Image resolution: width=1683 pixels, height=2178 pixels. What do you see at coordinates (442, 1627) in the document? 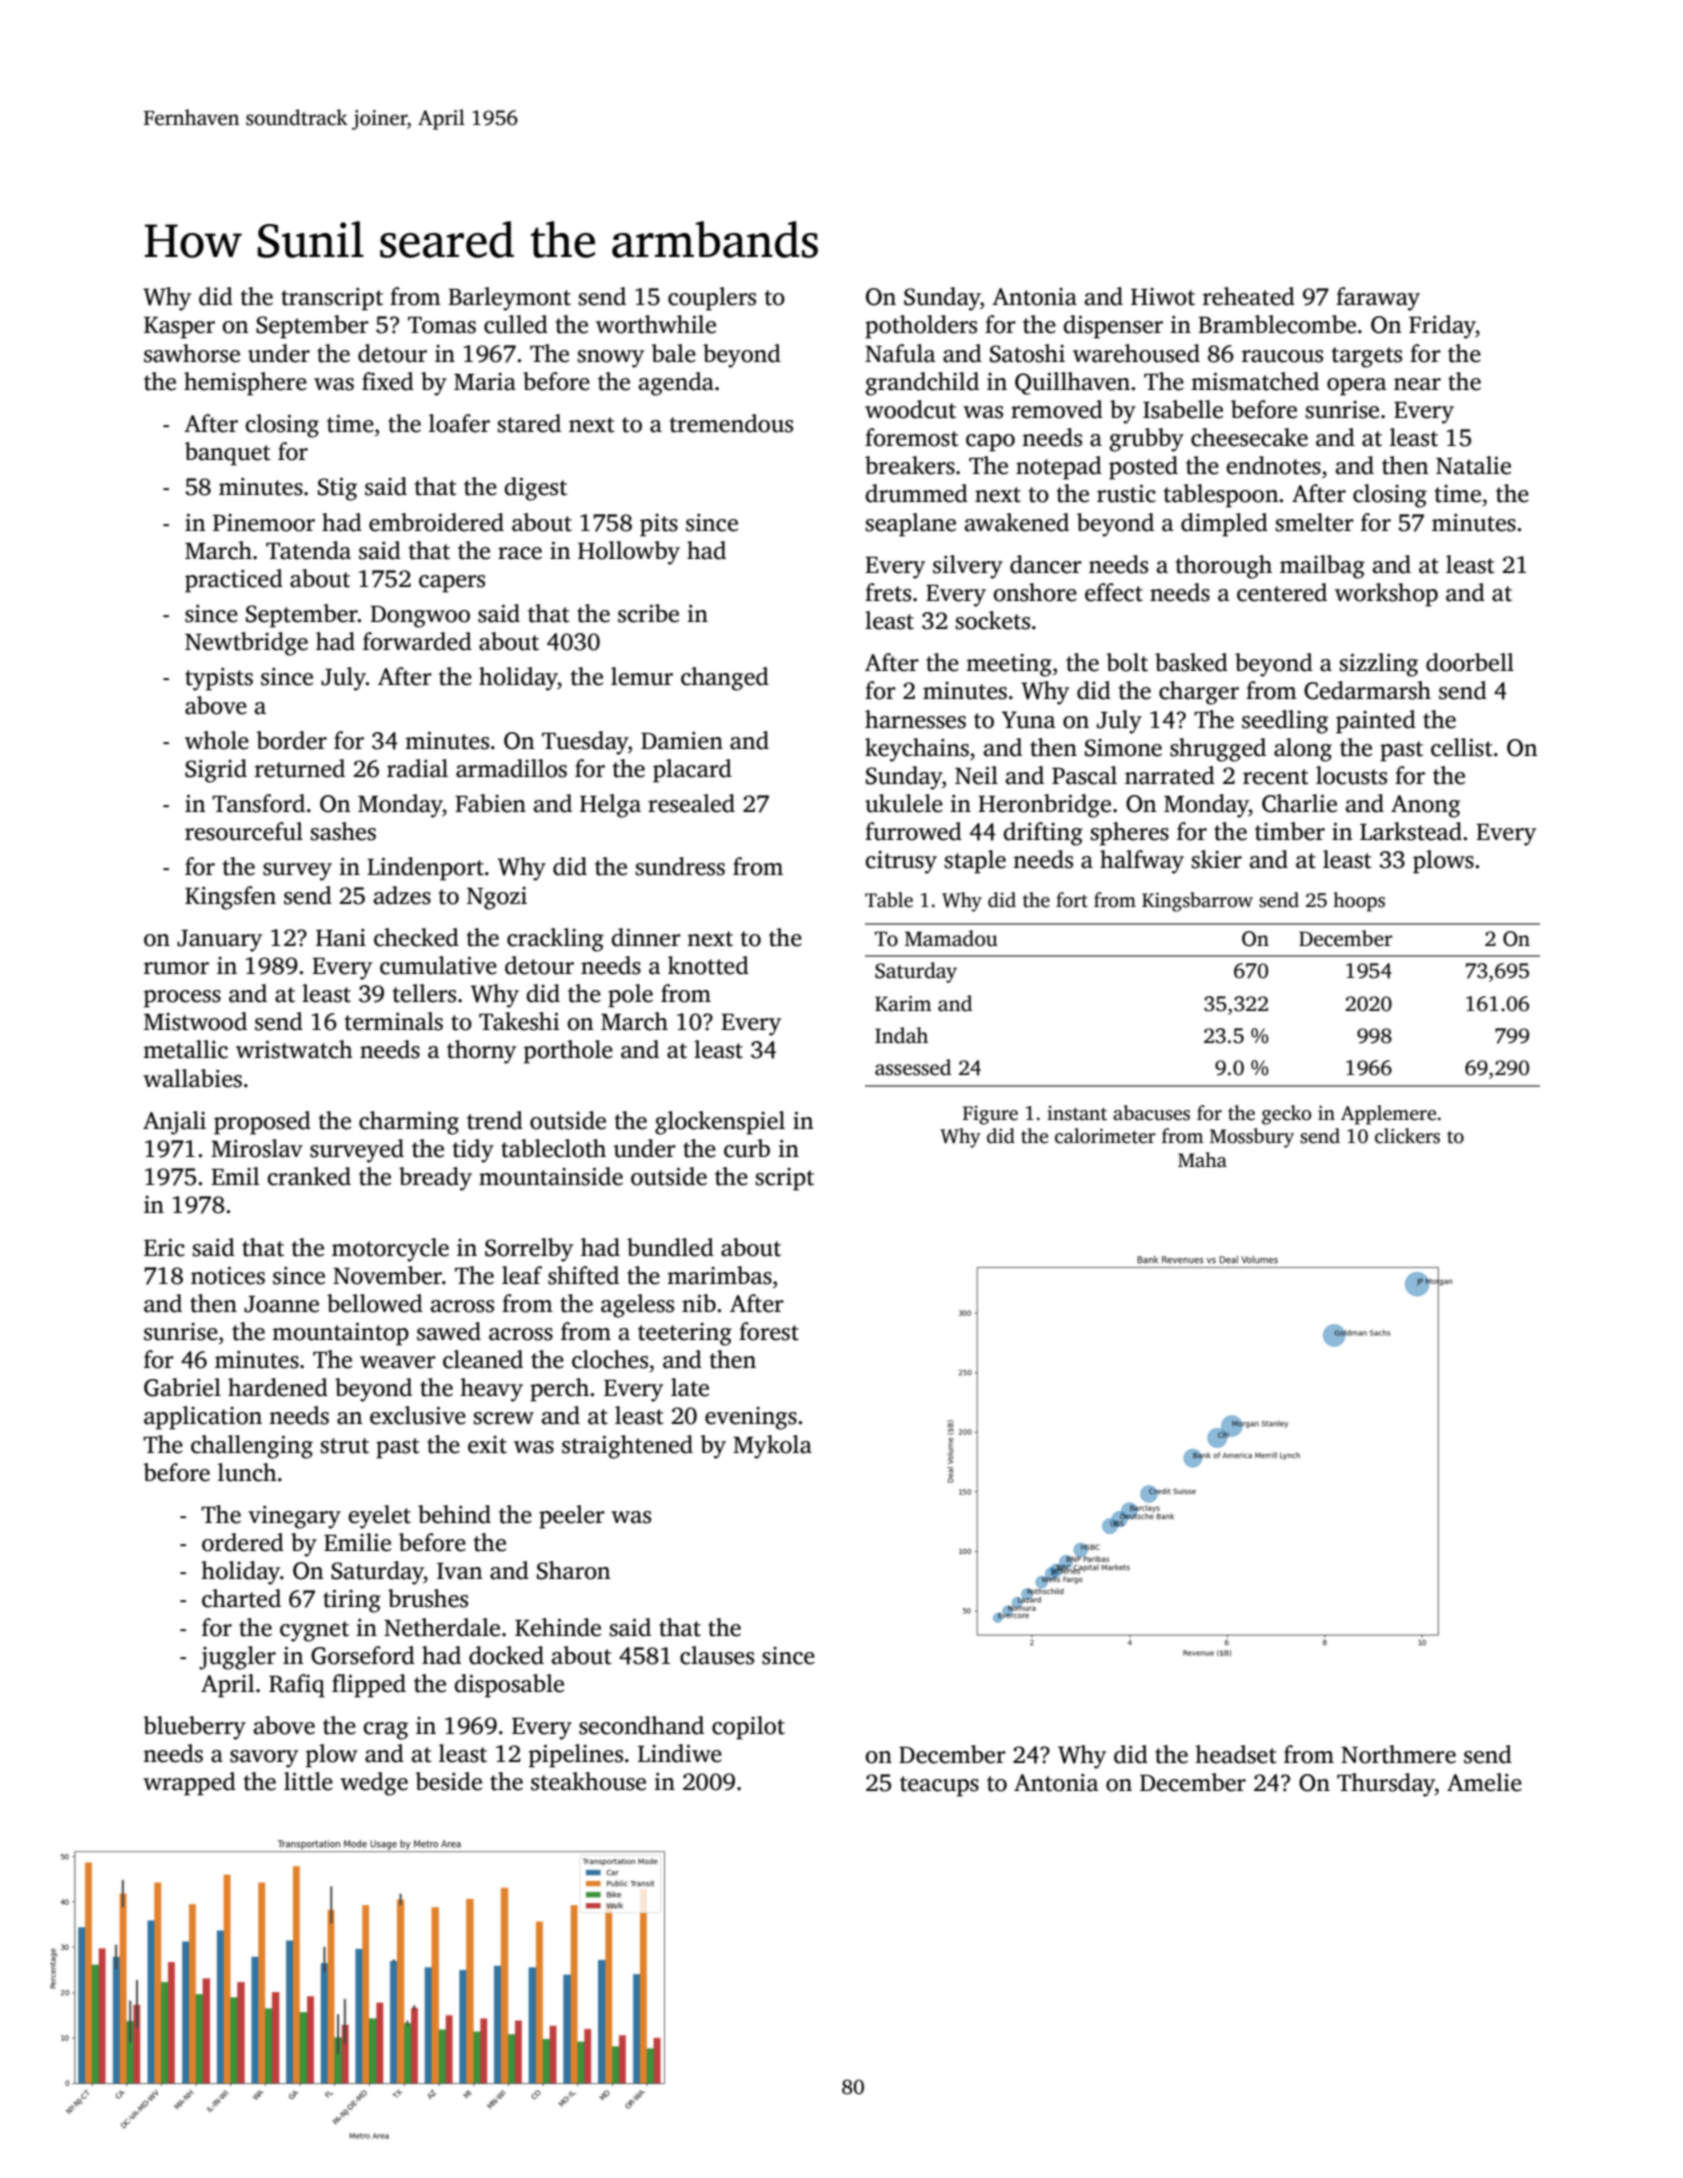
I see `Netherdale` at bounding box center [442, 1627].
